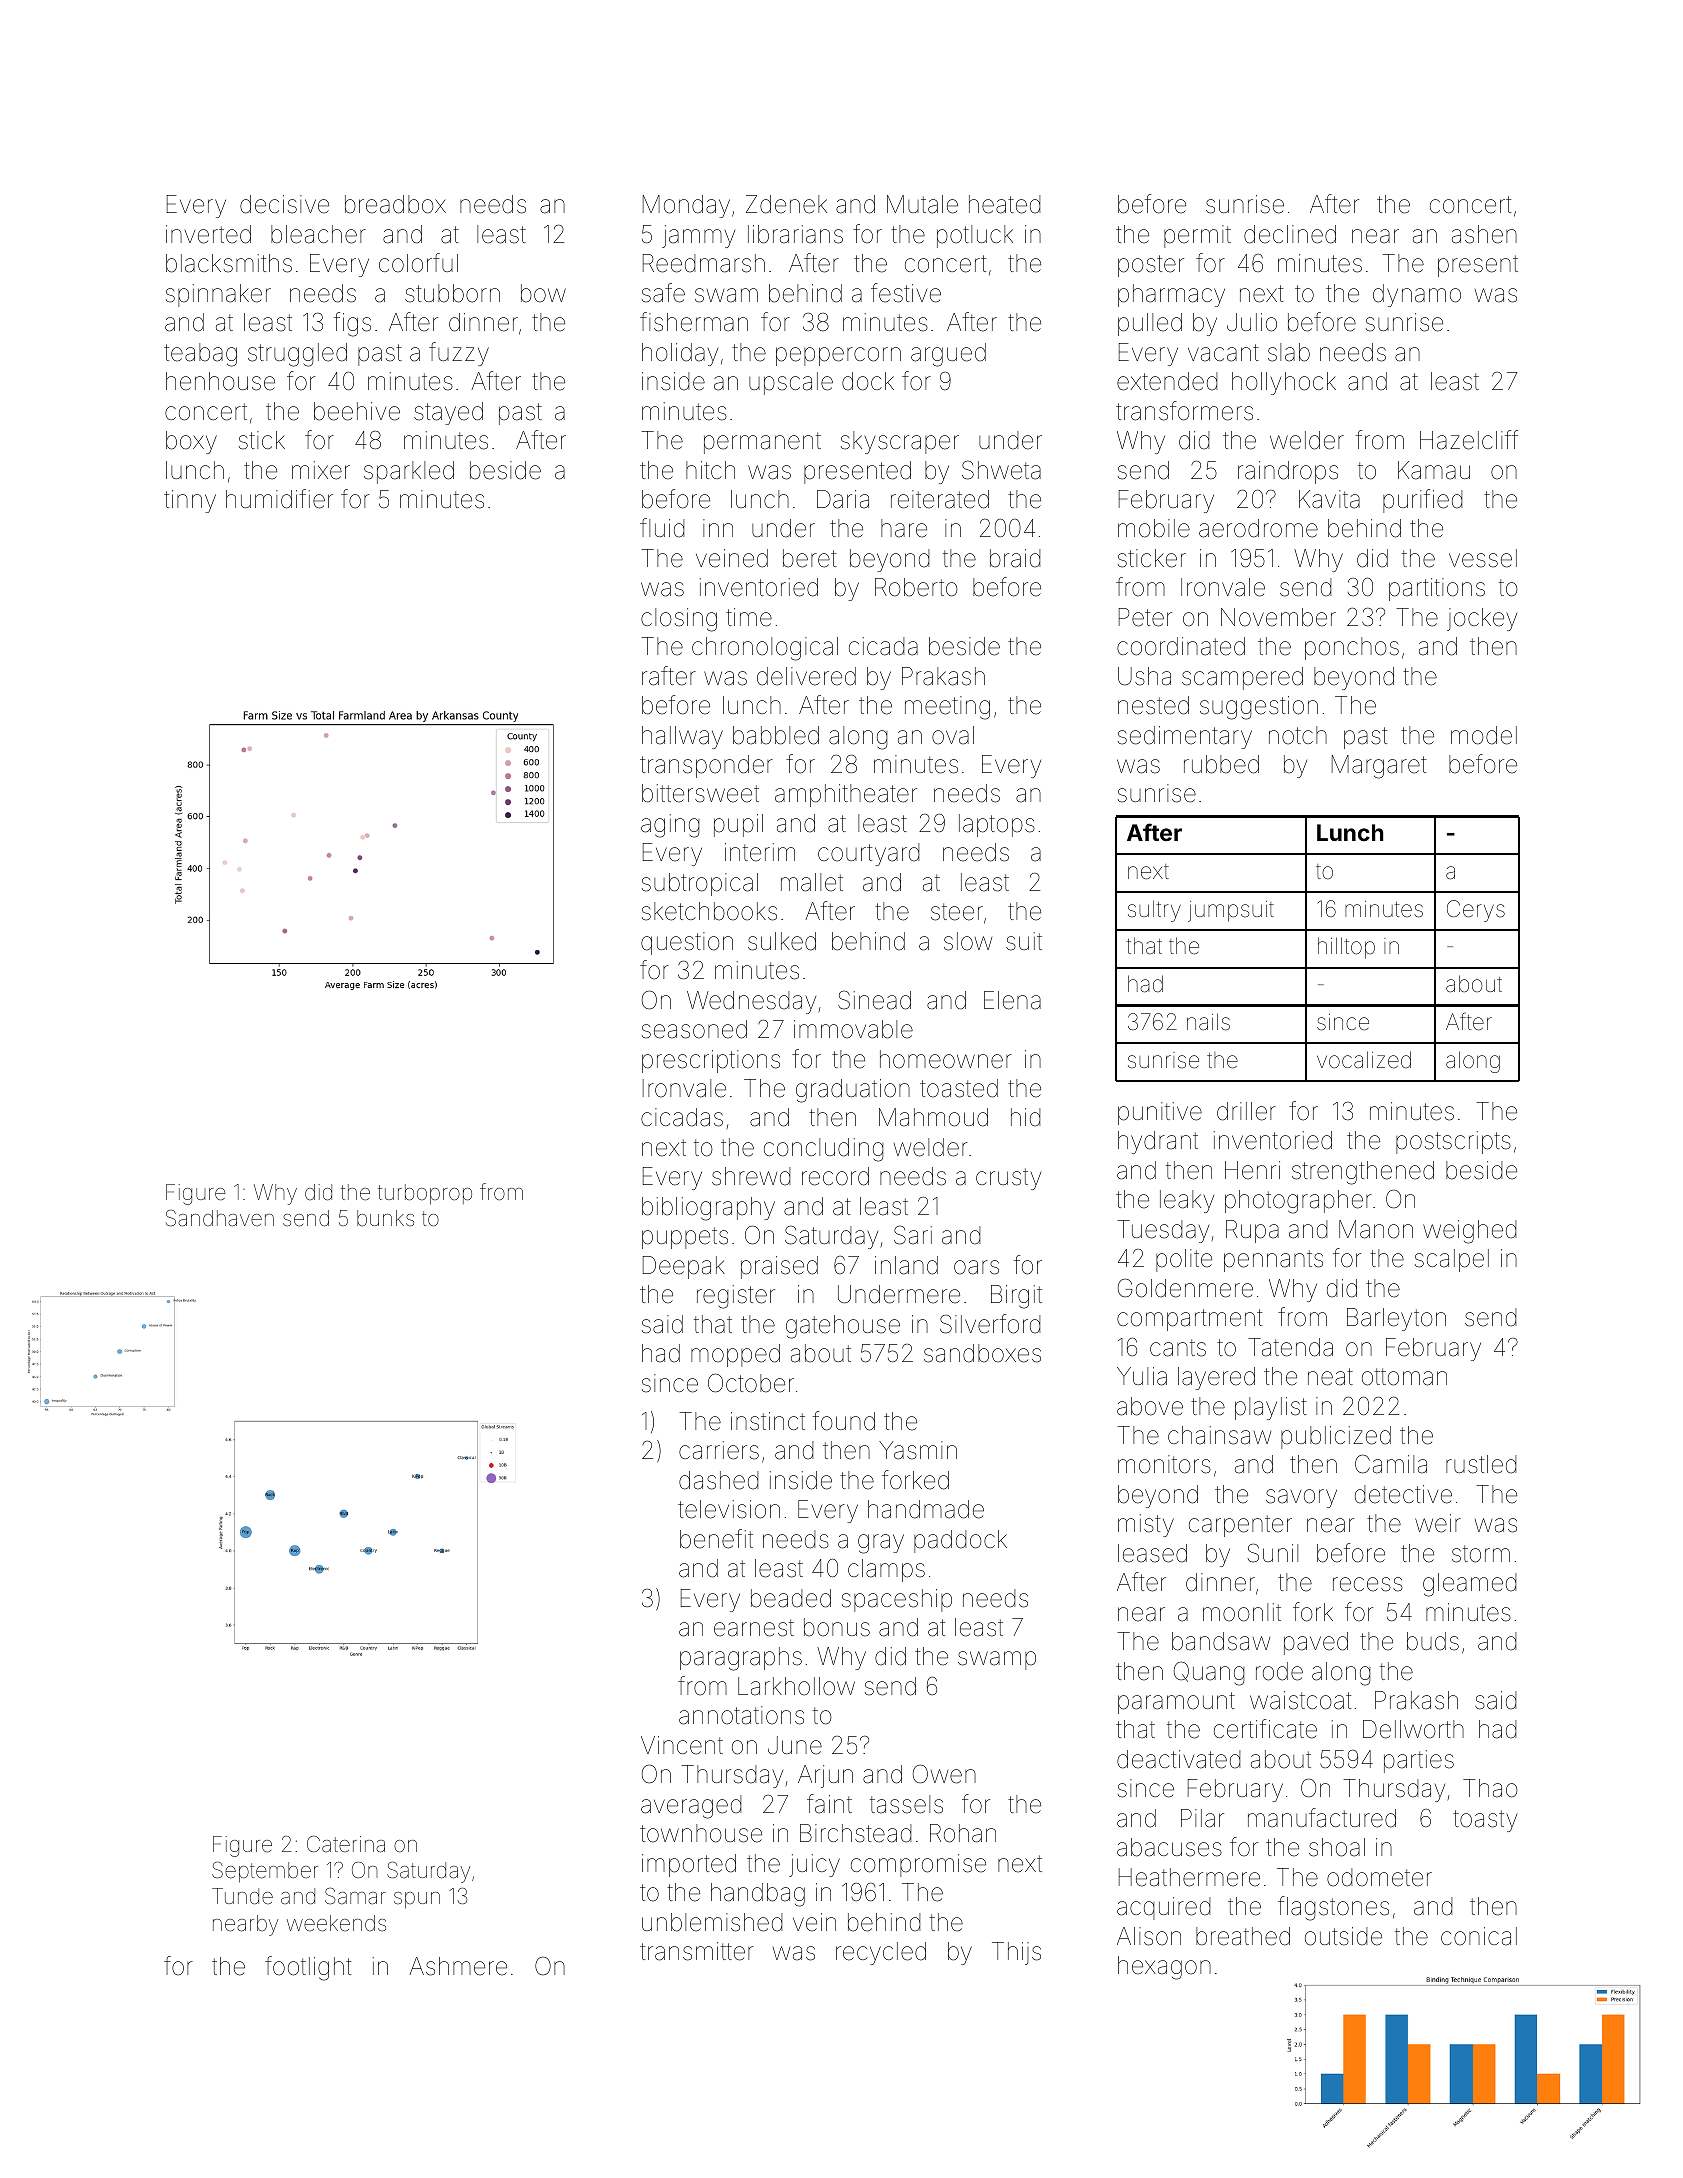 The width and height of the screenshot is (1683, 2178). I want to click on decisive, so click(284, 204).
